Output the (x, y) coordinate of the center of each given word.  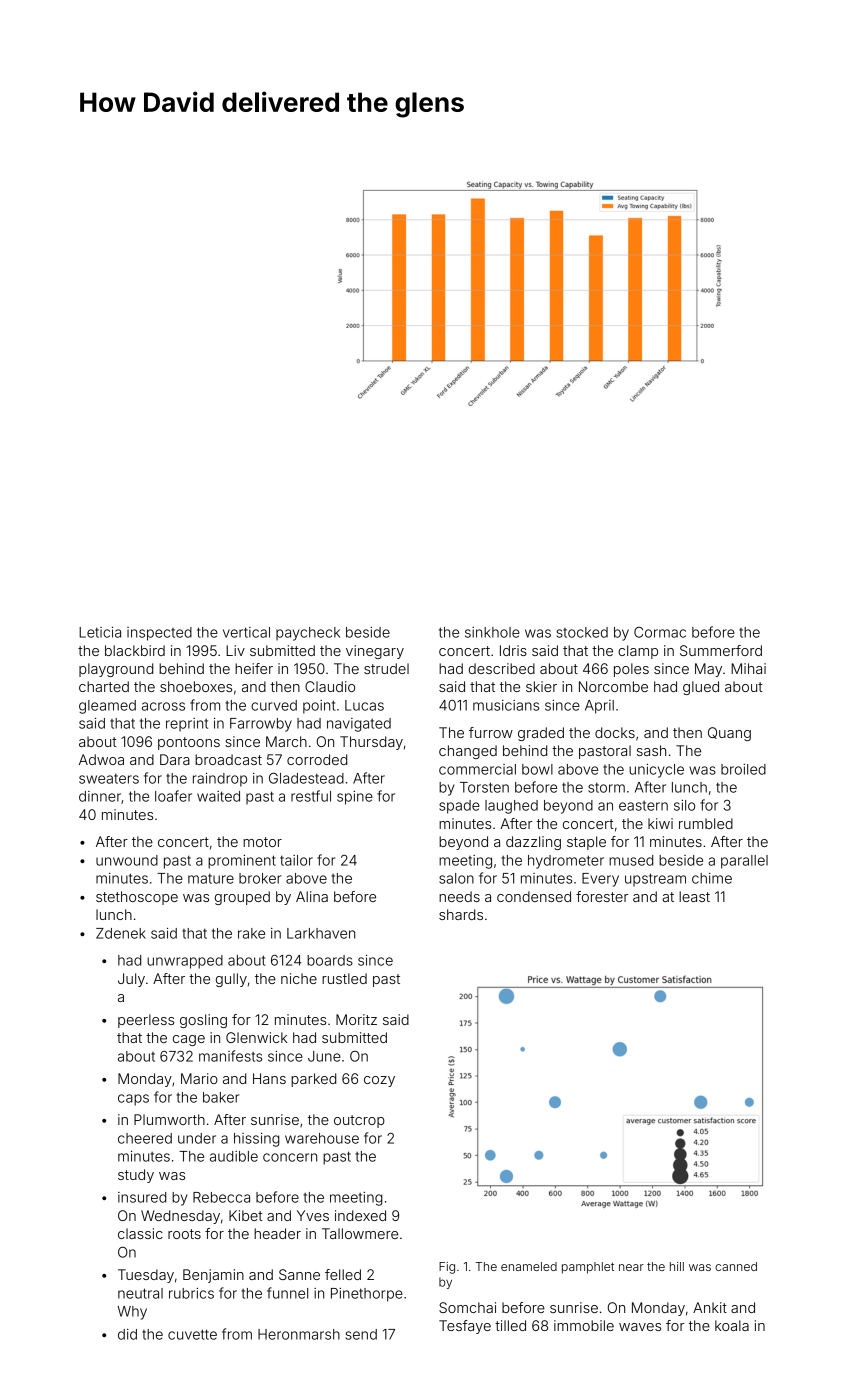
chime (712, 878)
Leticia (100, 632)
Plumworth (169, 1119)
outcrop (359, 1121)
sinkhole (492, 632)
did (127, 1334)
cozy (379, 1081)
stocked (582, 632)
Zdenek (121, 933)
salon (456, 878)
